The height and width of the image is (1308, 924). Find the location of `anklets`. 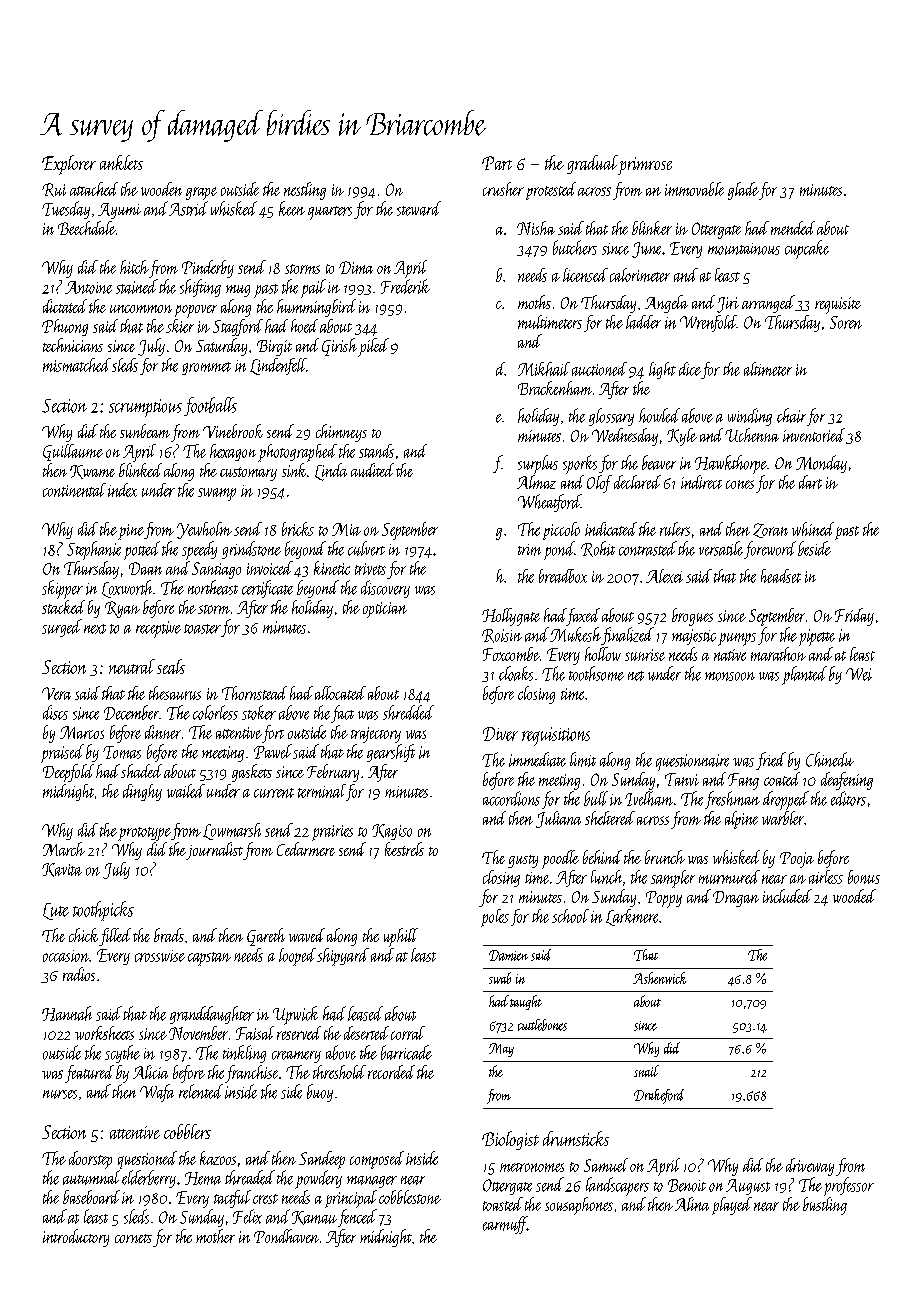

anklets is located at coordinates (121, 162).
